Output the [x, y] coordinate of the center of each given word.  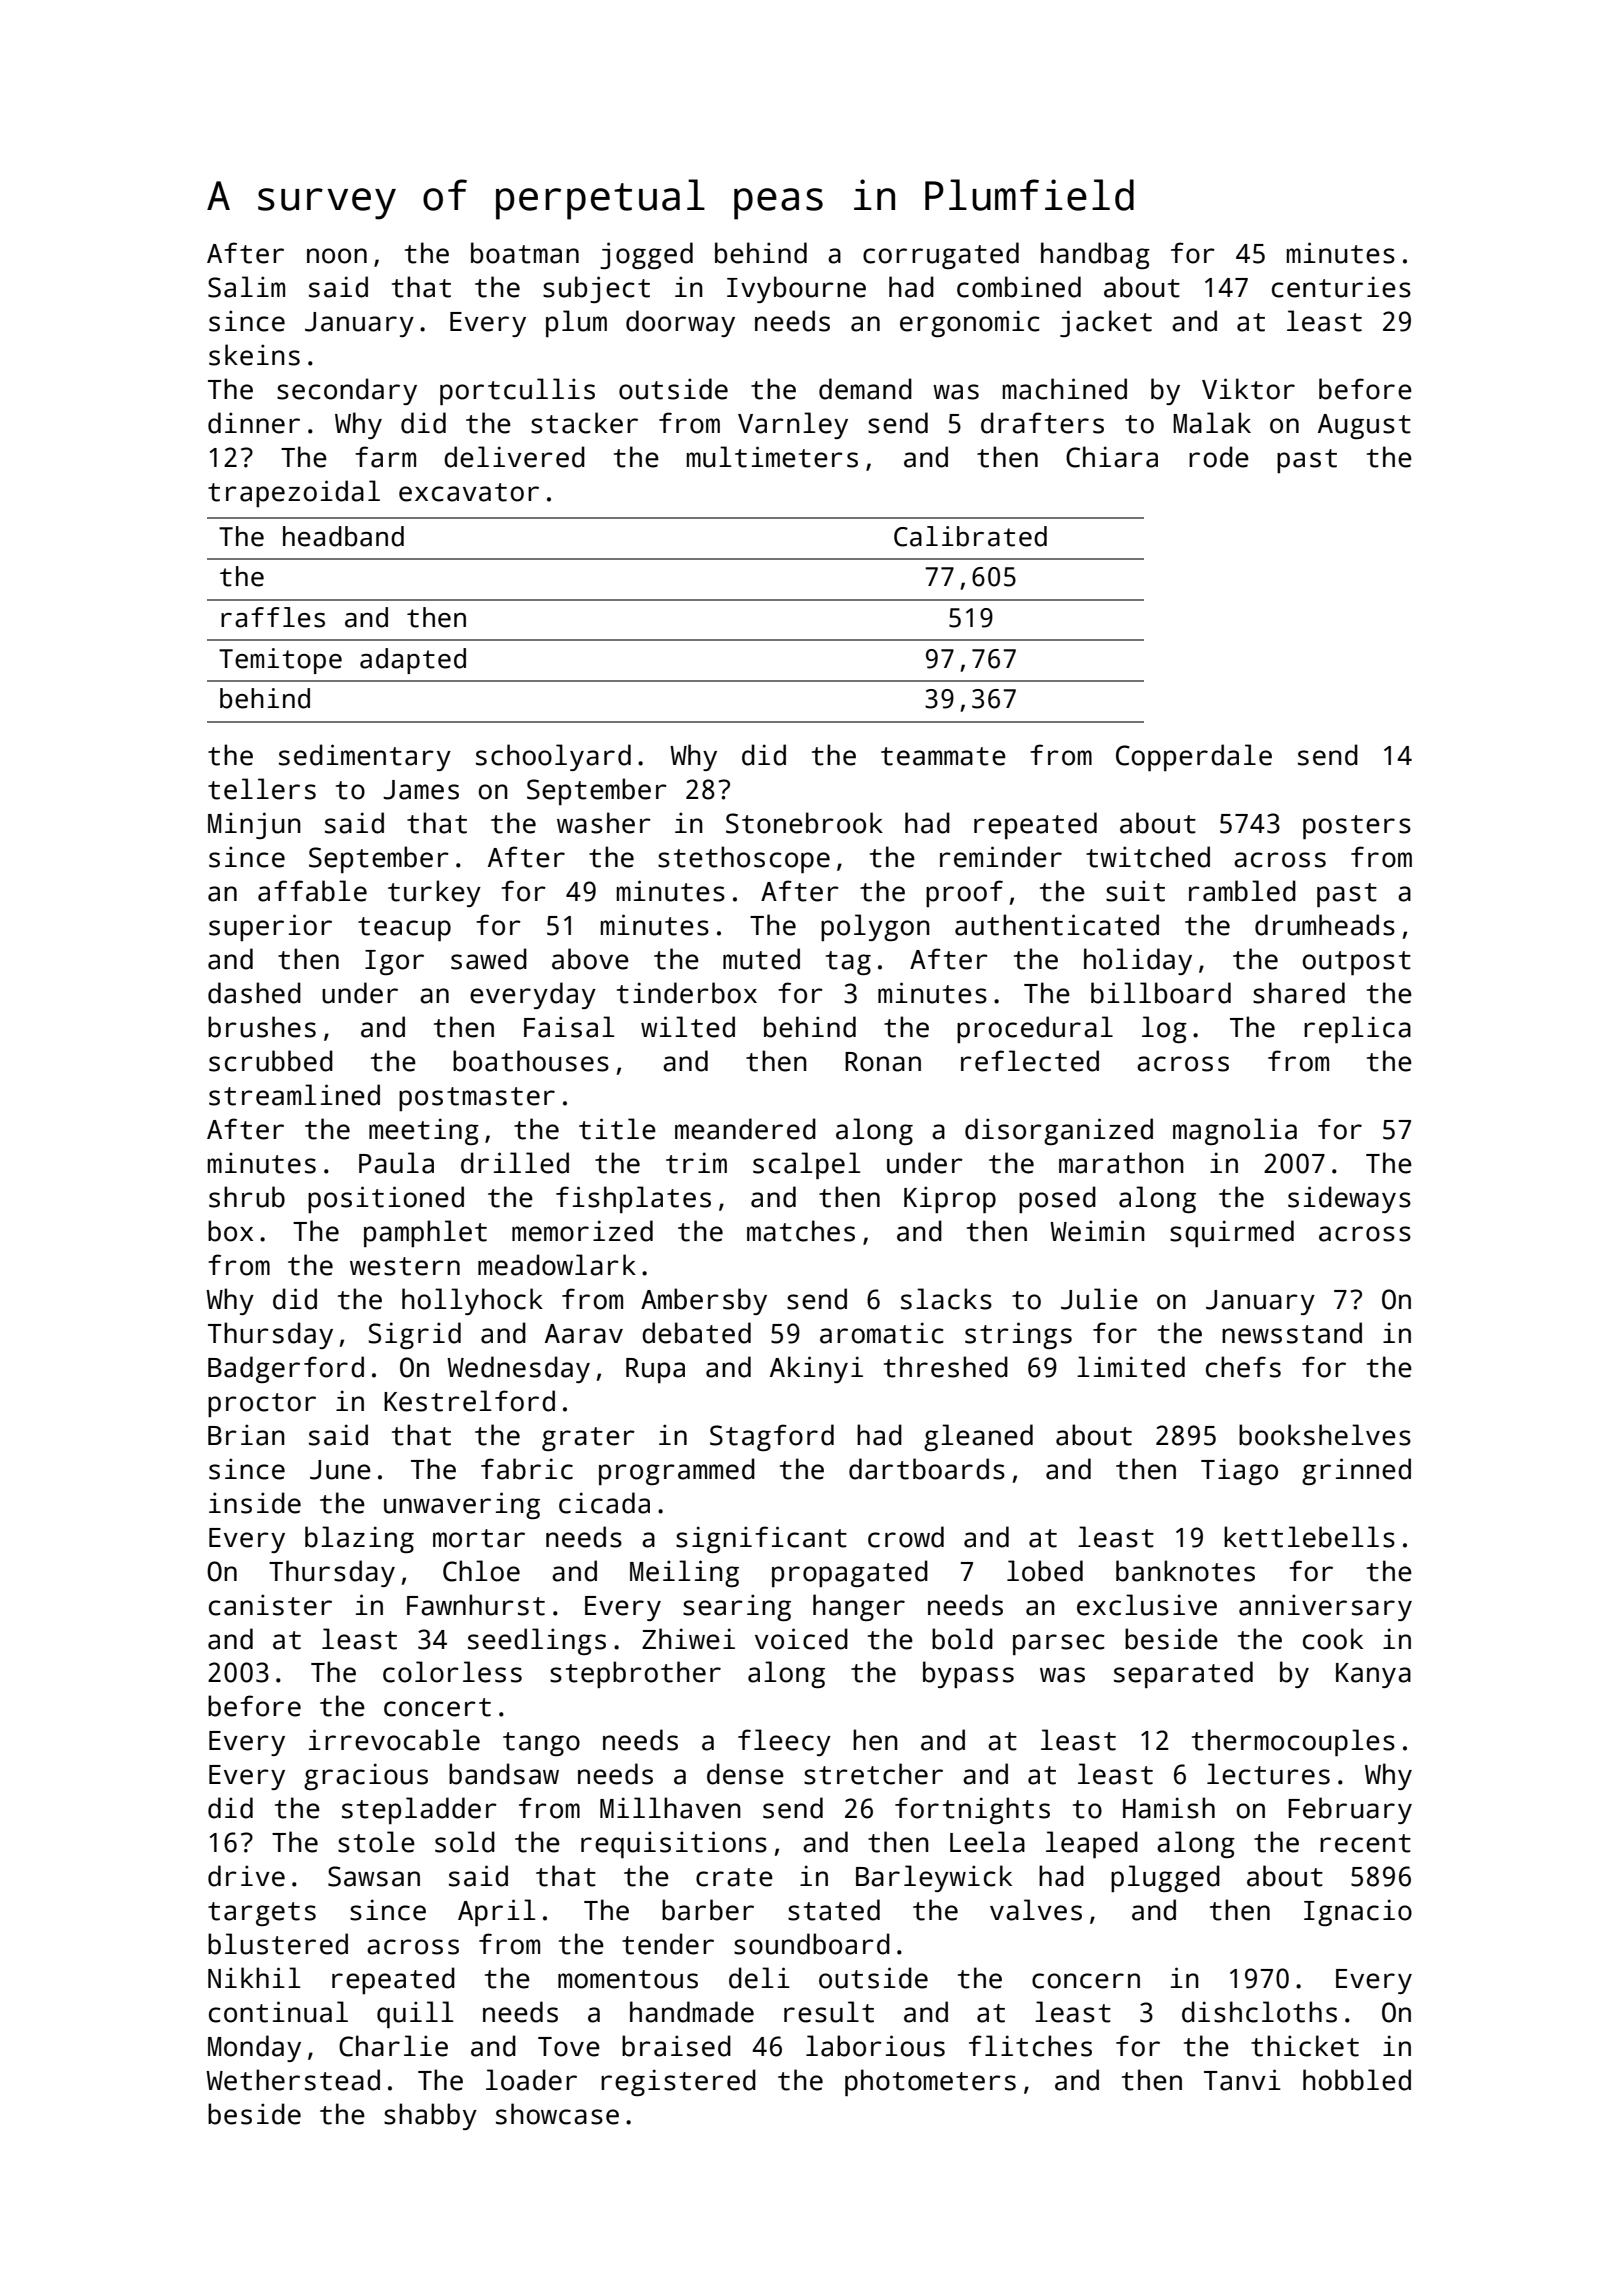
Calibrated [970, 536]
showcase [557, 2114]
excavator [469, 492]
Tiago [1239, 1471]
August [1364, 426]
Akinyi [816, 1369]
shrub [247, 1197]
